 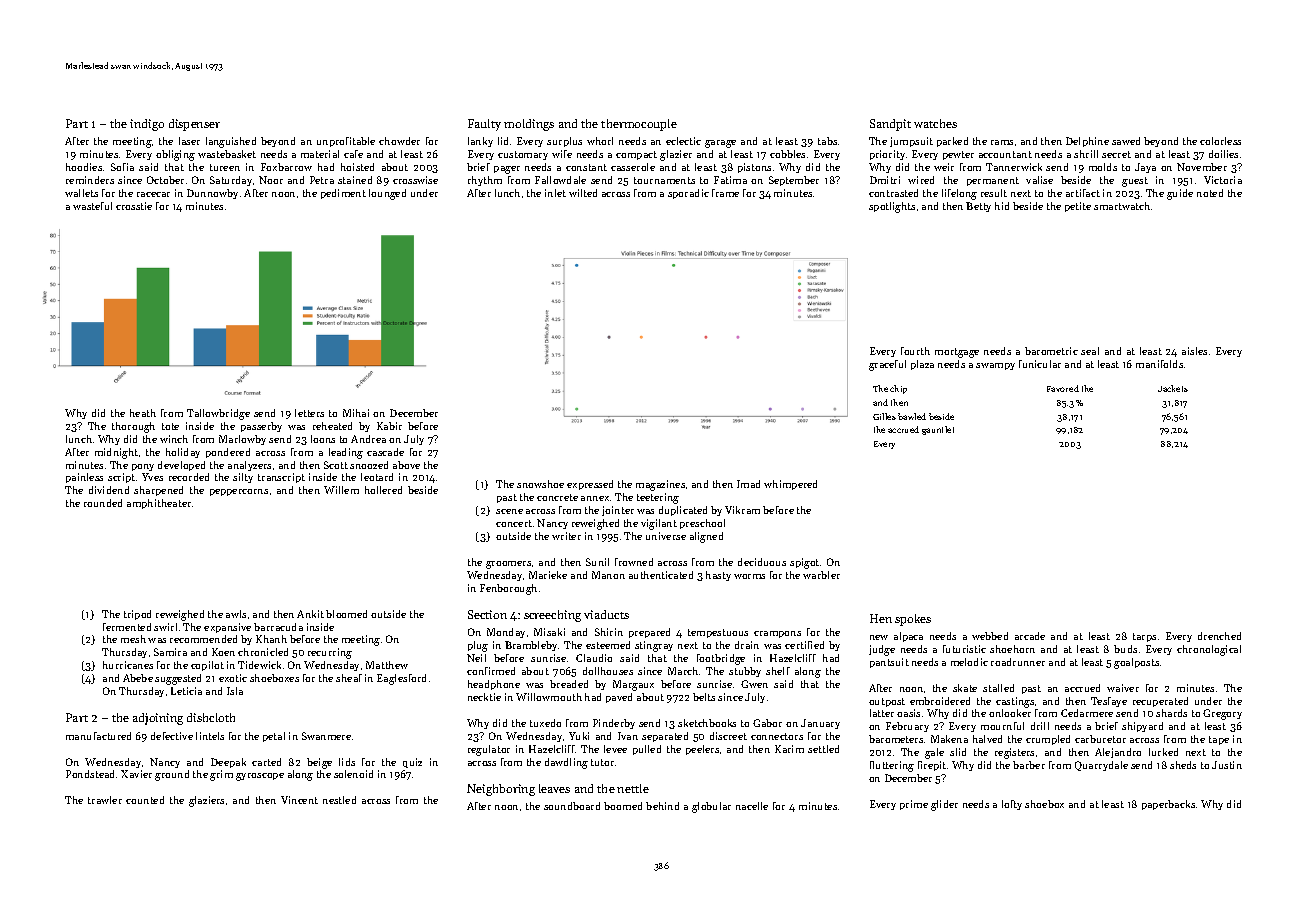 I want to click on gauntlet, so click(x=938, y=430).
